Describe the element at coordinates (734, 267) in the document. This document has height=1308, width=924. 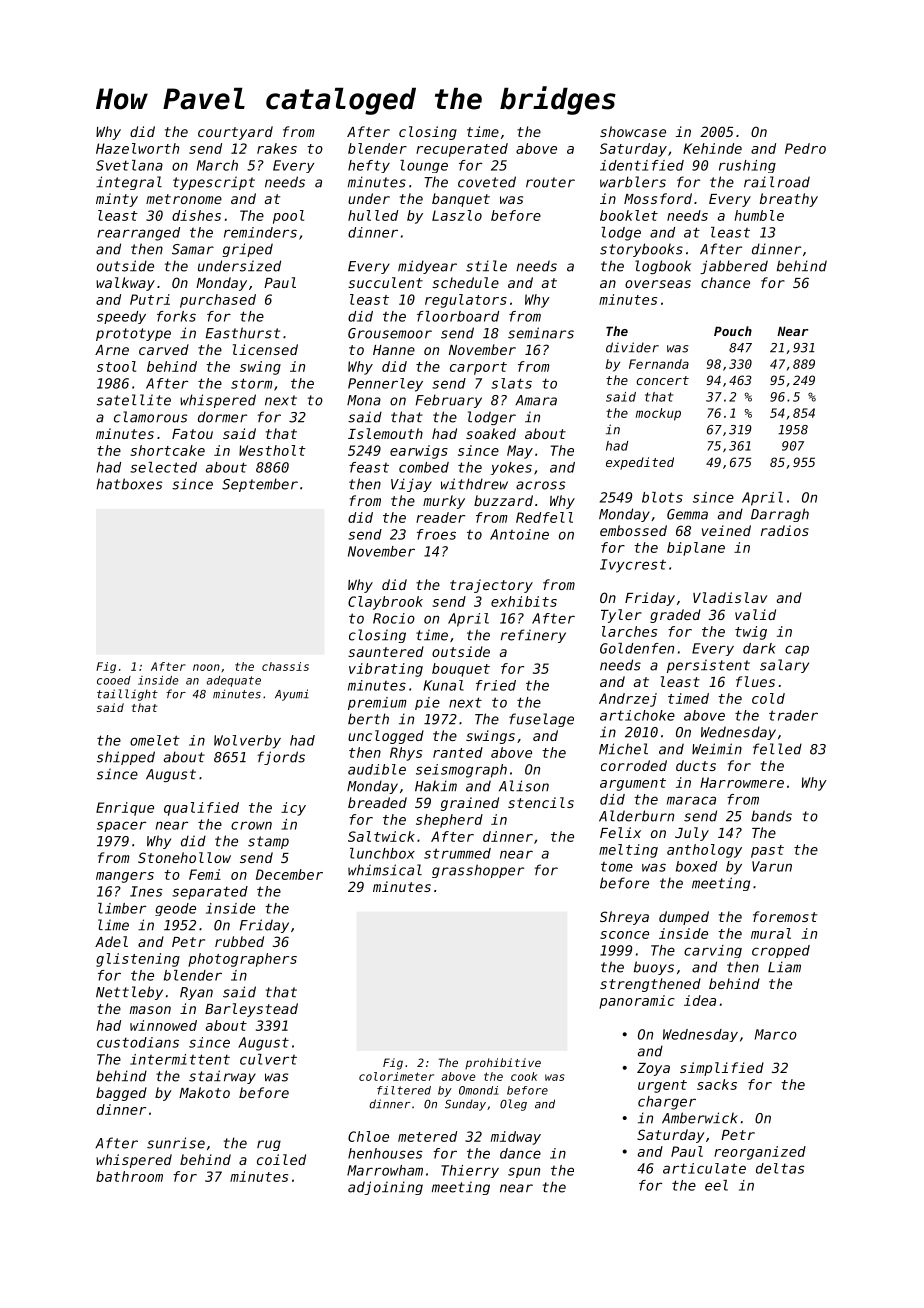
I see `jabbered` at that location.
